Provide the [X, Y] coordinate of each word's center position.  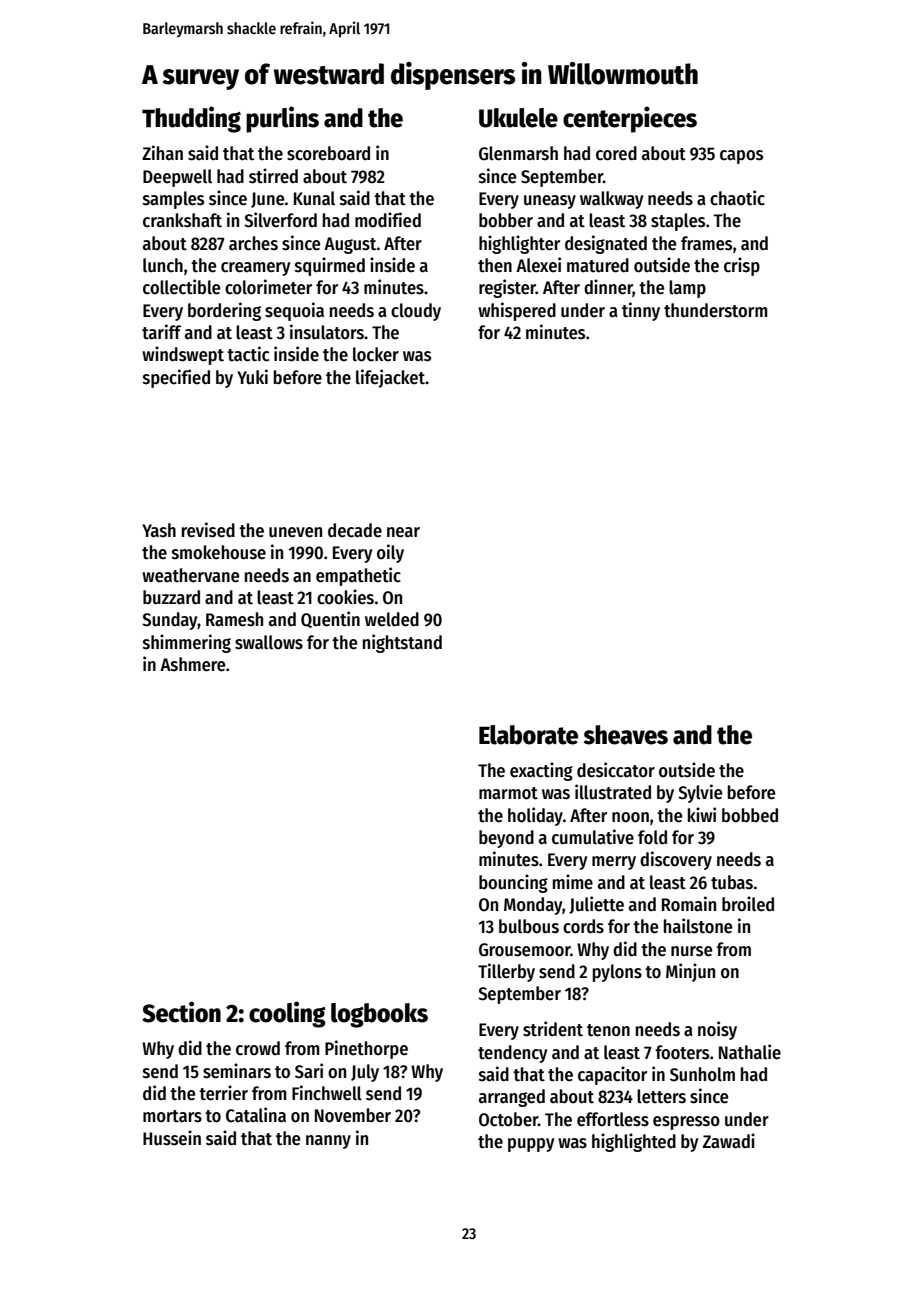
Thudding [191, 119]
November [353, 1115]
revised [208, 530]
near [403, 532]
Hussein [172, 1138]
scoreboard [328, 153]
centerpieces [630, 119]
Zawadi [729, 1141]
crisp [742, 266]
